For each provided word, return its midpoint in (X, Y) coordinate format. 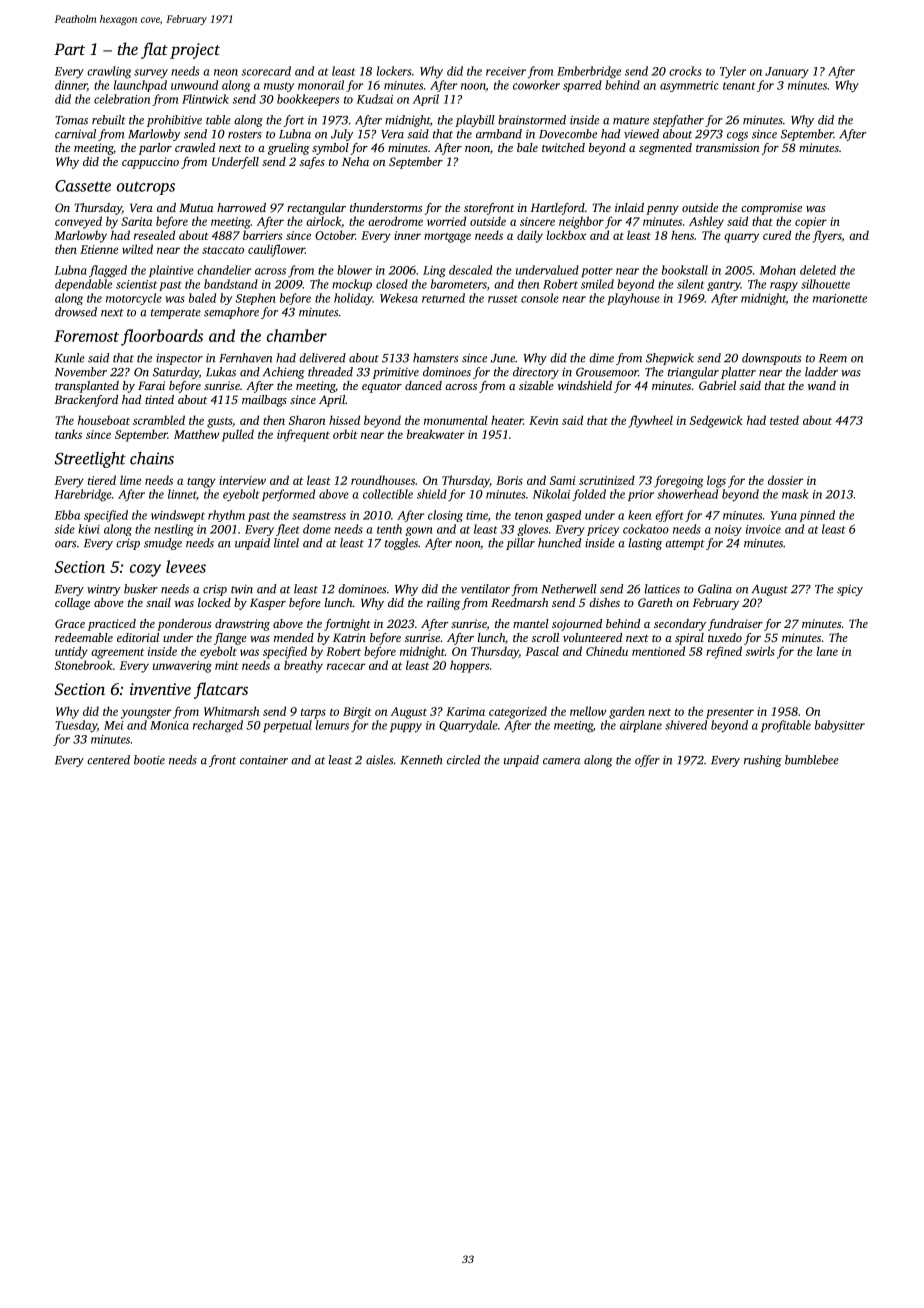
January (787, 73)
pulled (238, 435)
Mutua (196, 207)
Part (69, 49)
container (264, 760)
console (540, 298)
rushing (763, 761)
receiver (506, 71)
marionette (840, 298)
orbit (345, 434)
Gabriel (717, 385)
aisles (379, 760)
